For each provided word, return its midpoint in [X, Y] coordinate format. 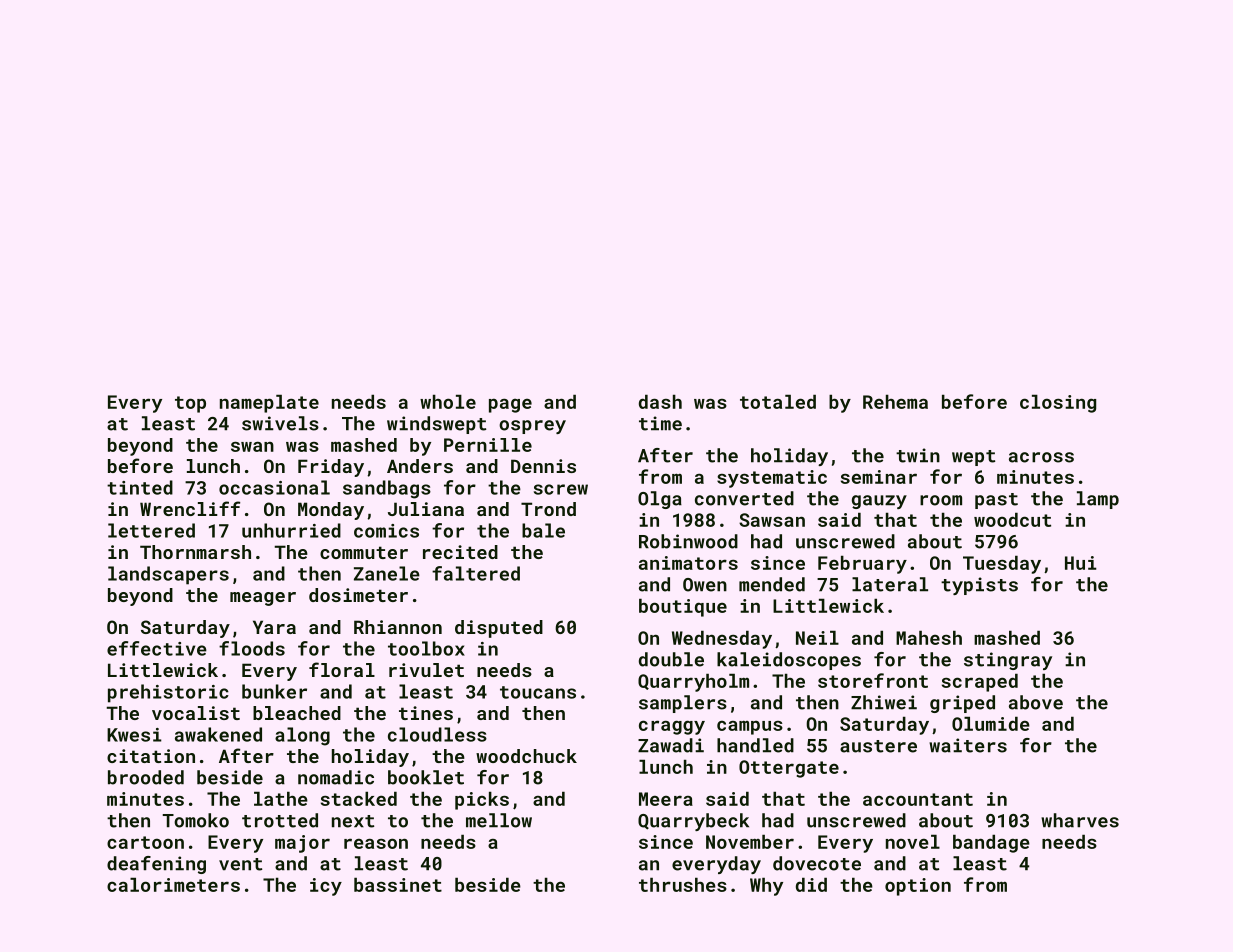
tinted [140, 487]
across [1041, 457]
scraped [980, 683]
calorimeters [173, 885]
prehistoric [168, 693]
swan [252, 446]
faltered [476, 573]
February [862, 565]
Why [766, 887]
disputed [499, 629]
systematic [772, 479]
